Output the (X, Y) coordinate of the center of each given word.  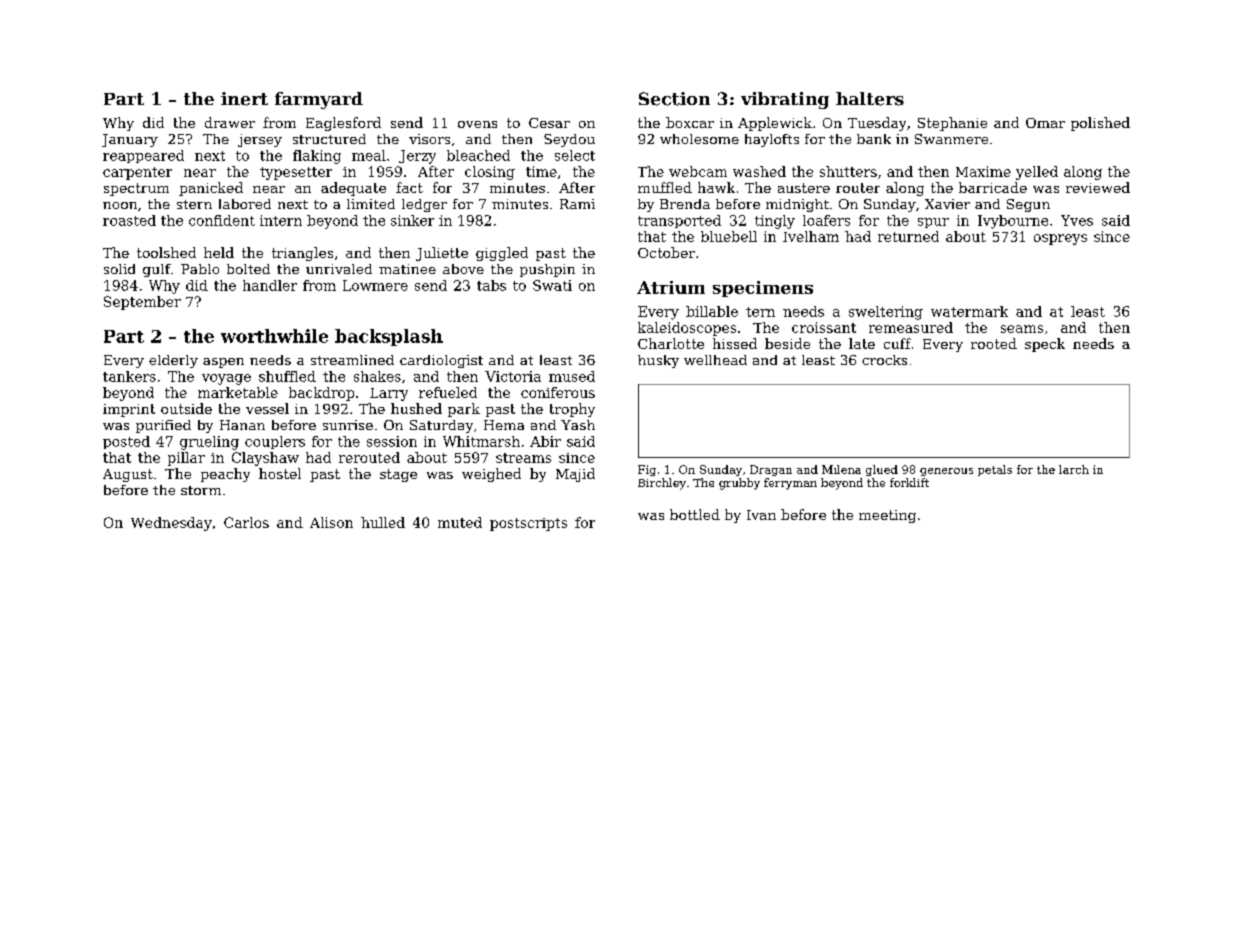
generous (946, 472)
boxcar (690, 122)
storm (201, 490)
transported (679, 221)
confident (222, 220)
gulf (157, 270)
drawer (230, 122)
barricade (993, 187)
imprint (129, 410)
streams (523, 458)
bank (874, 139)
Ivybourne (1013, 222)
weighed (491, 475)
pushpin (547, 270)
